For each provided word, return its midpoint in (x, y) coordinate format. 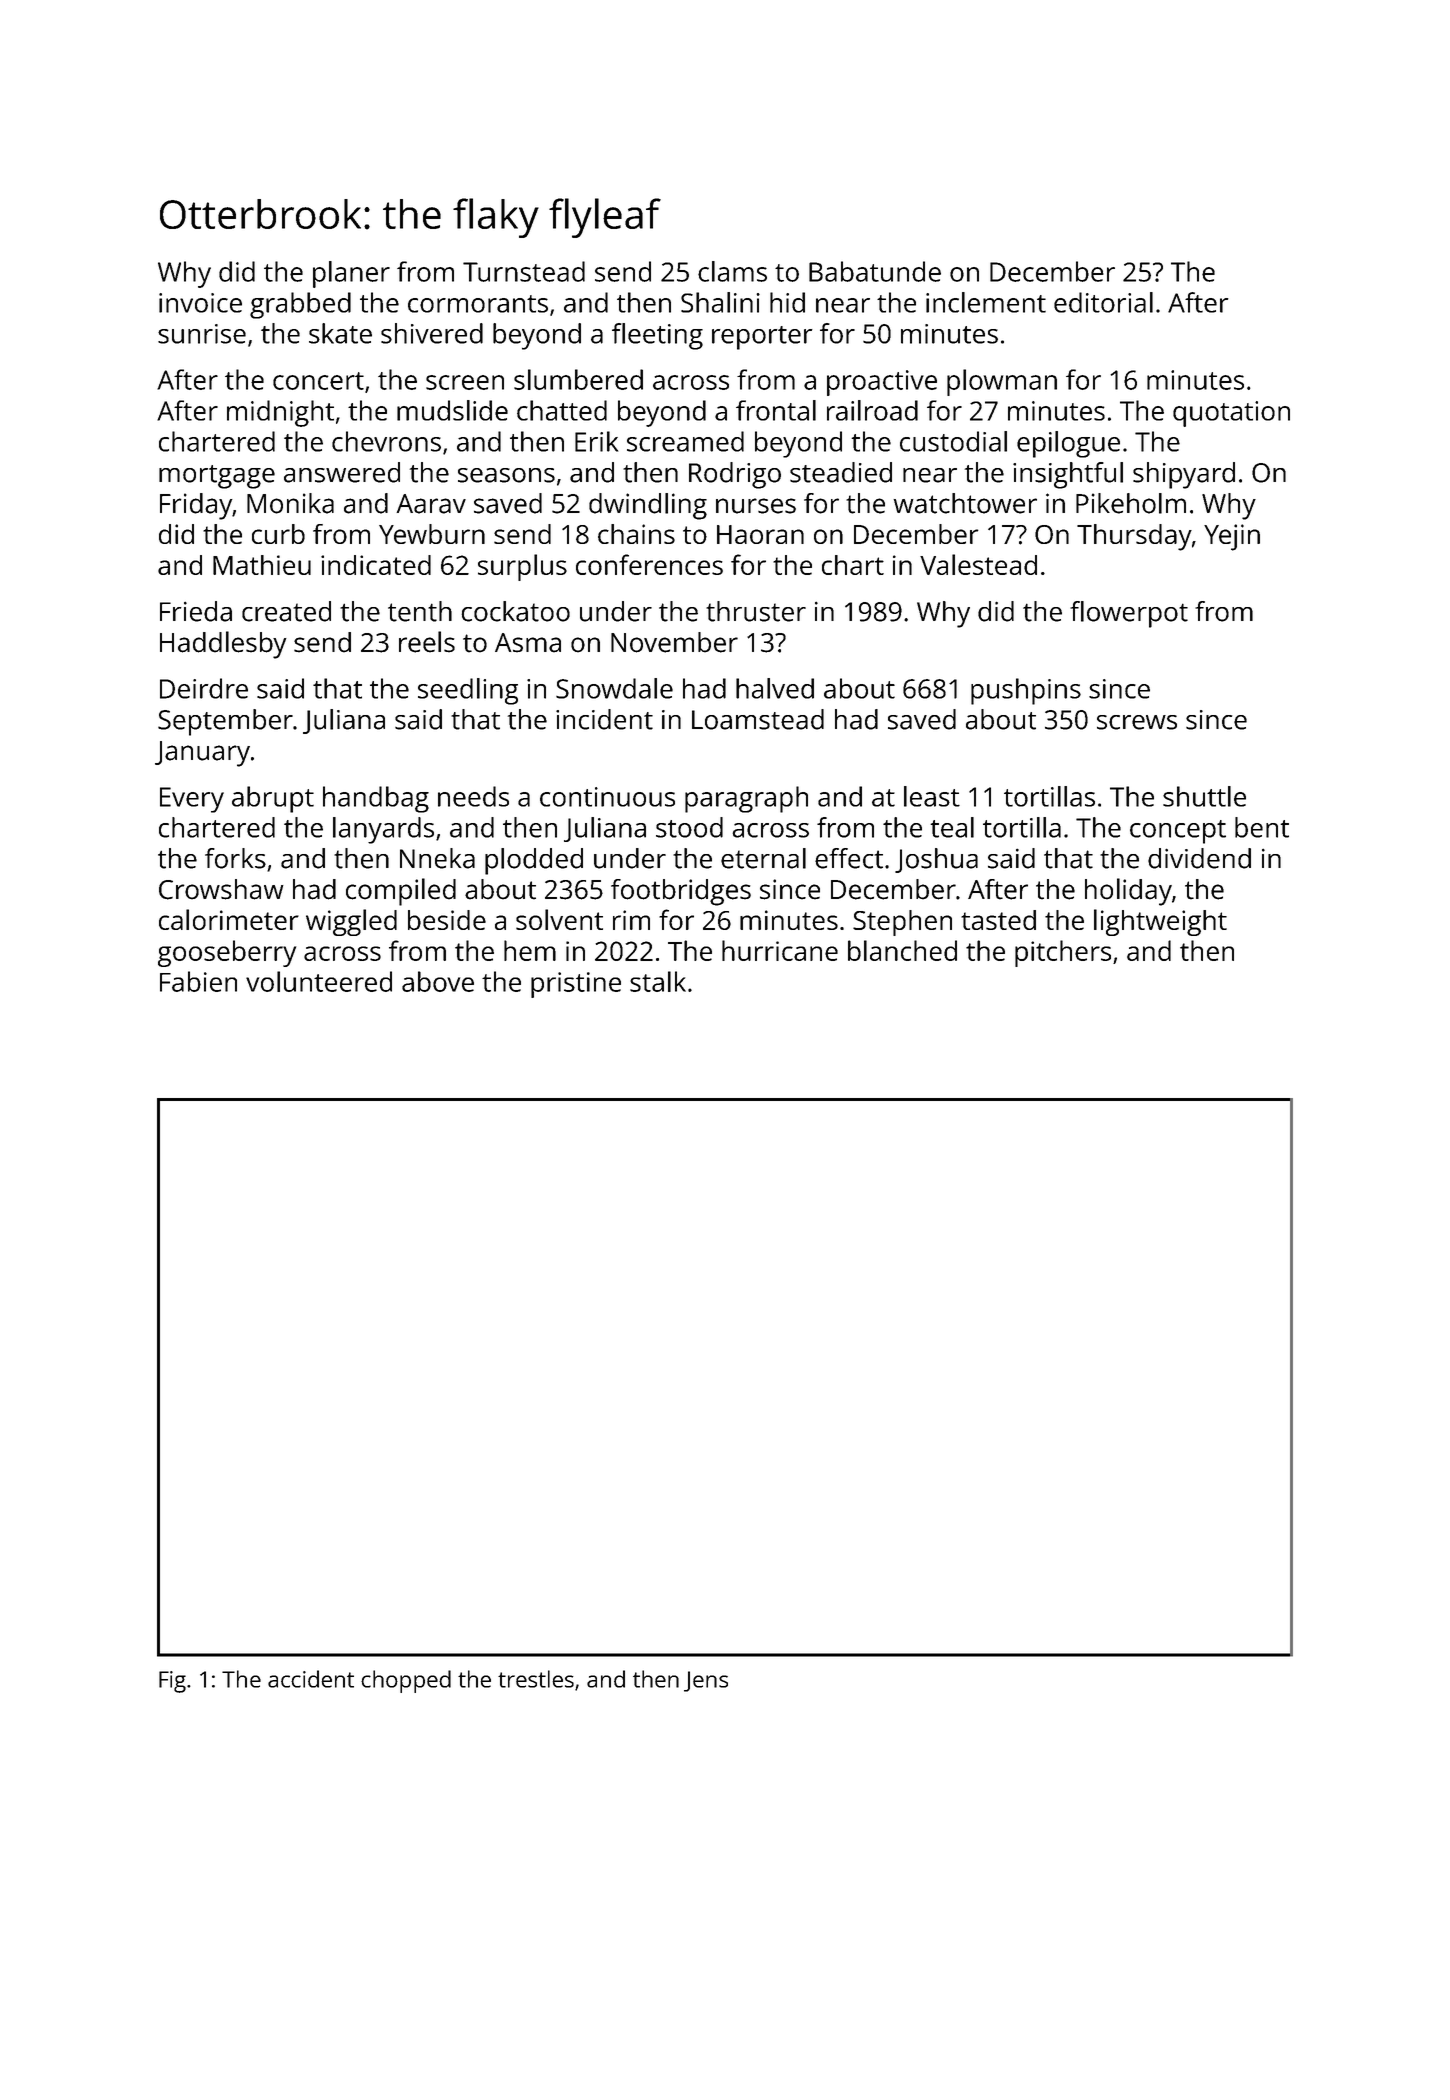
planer (351, 274)
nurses (756, 506)
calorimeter (229, 919)
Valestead (978, 564)
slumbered (578, 379)
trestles (536, 1679)
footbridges (681, 892)
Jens (706, 1681)
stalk (658, 981)
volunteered (319, 981)
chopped (406, 1681)
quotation (1231, 414)
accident (311, 1679)
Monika (290, 503)
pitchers (1063, 953)
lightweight (1160, 922)
